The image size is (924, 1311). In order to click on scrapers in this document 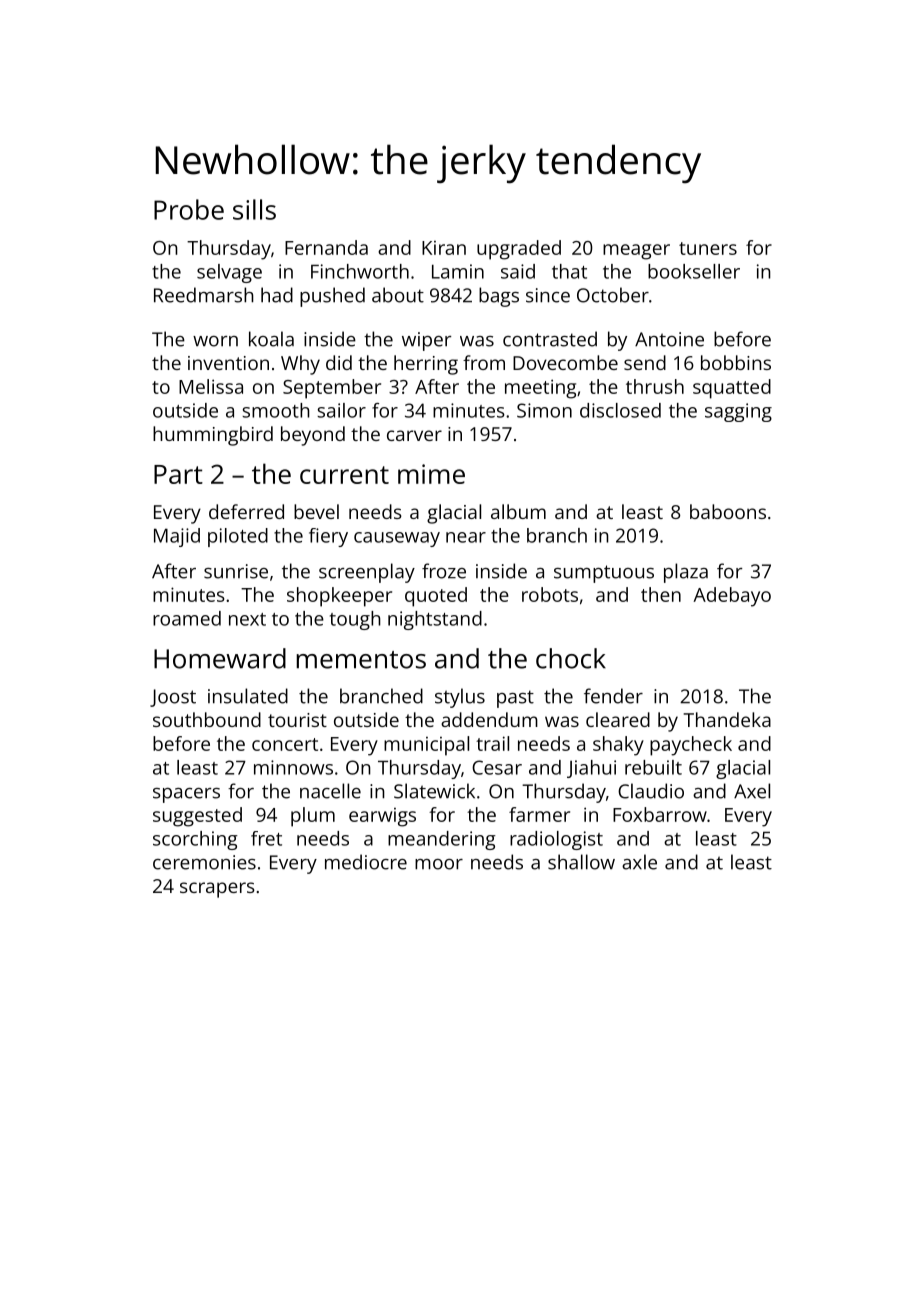, I will do `click(217, 890)`.
